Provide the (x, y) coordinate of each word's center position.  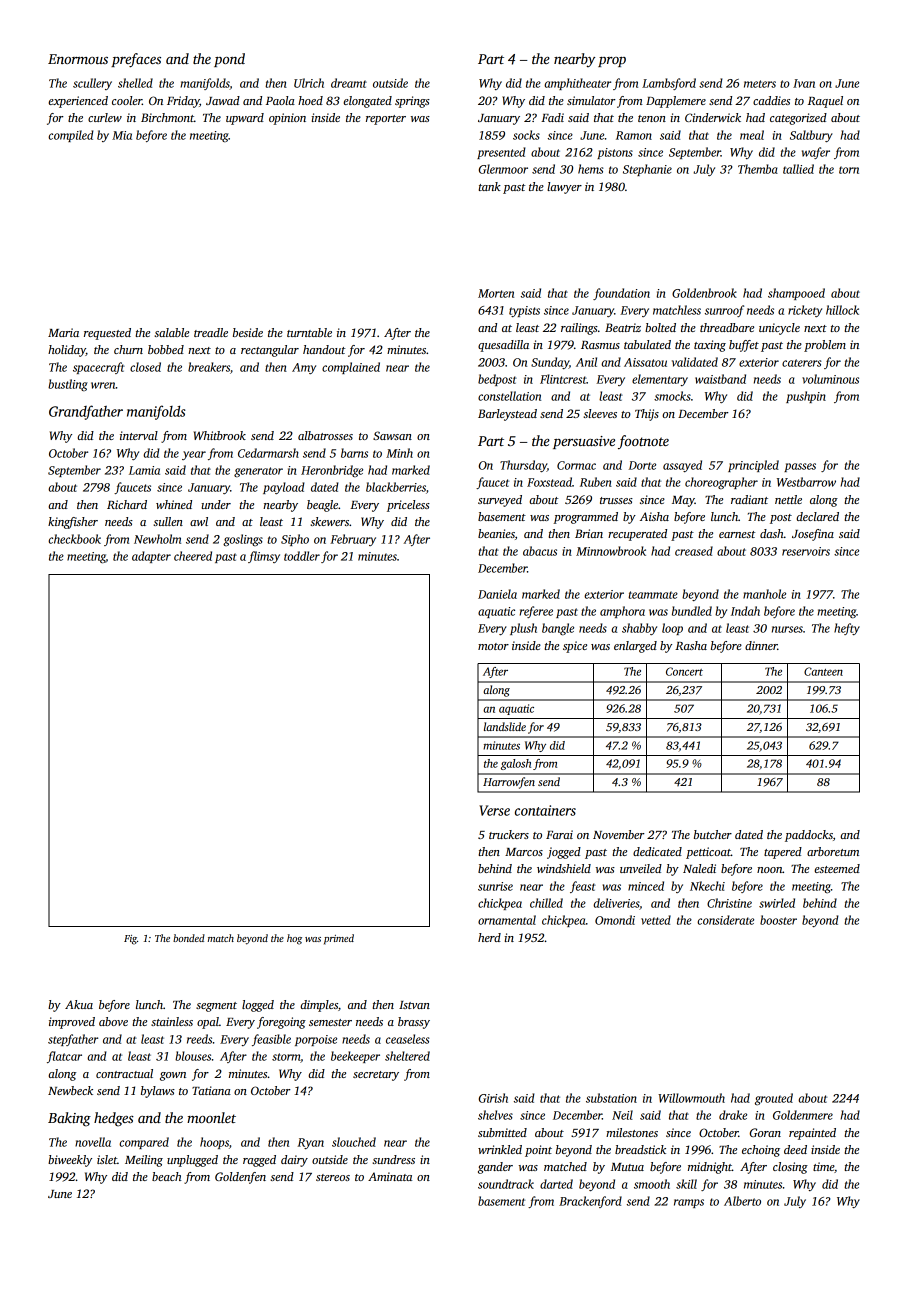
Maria (63, 332)
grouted (774, 1099)
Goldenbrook (704, 293)
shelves (495, 1115)
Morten (496, 293)
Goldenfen (240, 1178)
